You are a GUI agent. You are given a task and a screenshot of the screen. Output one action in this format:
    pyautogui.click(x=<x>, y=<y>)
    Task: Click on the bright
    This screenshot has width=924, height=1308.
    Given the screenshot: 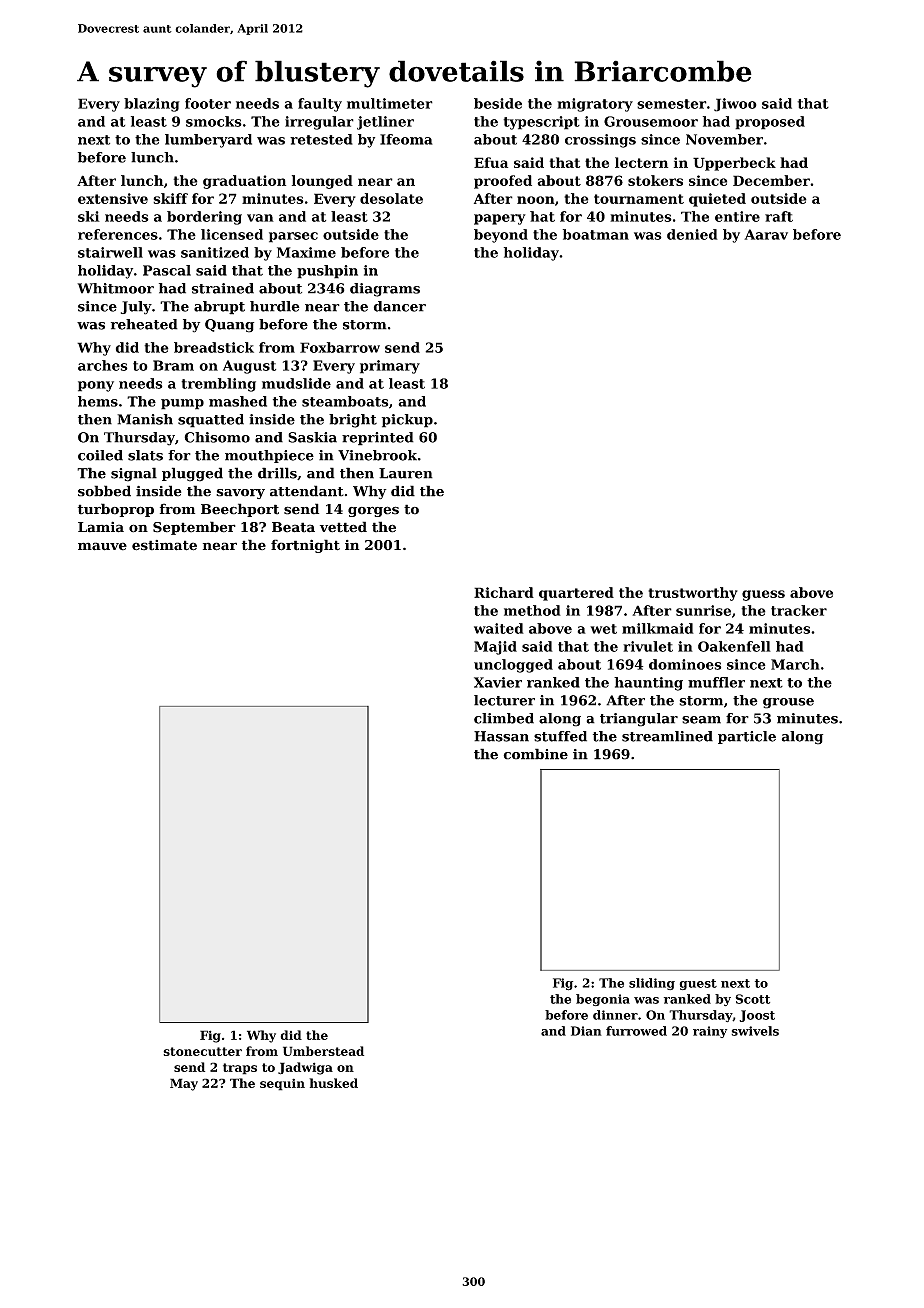 What is the action you would take?
    pyautogui.click(x=353, y=421)
